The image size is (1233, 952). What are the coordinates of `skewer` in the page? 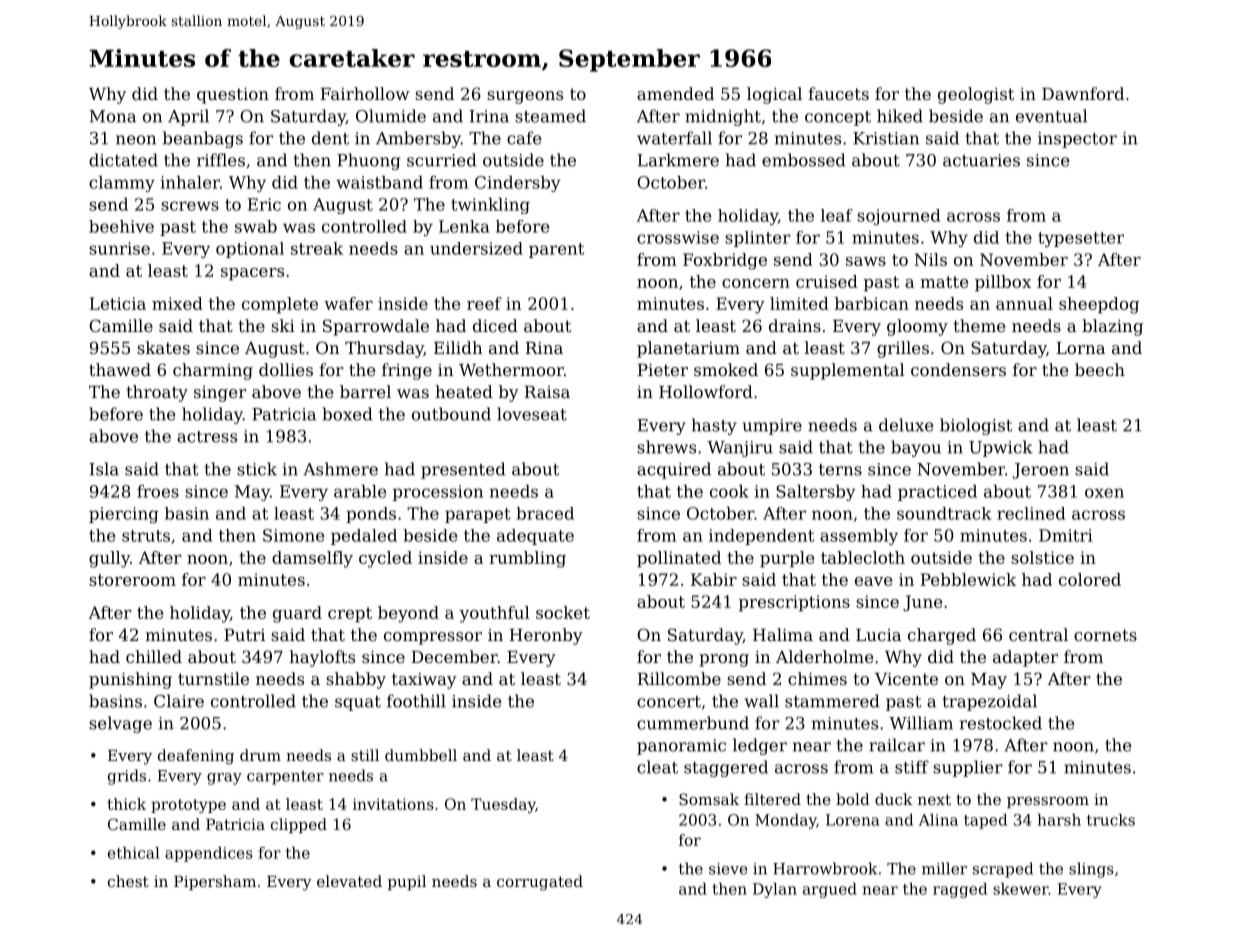 It's located at (1020, 889).
